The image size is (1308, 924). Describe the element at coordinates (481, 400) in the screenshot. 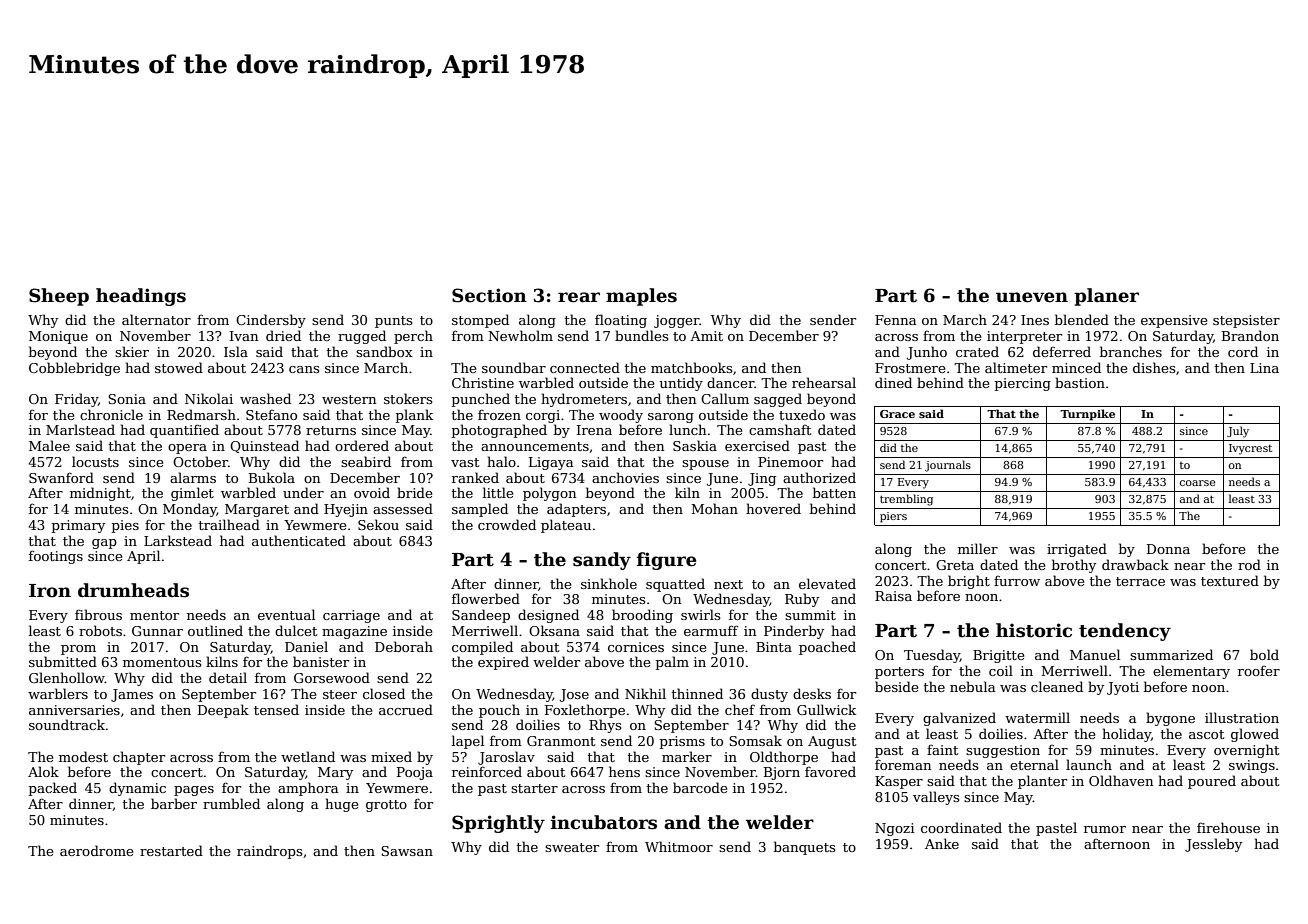

I see `punched` at that location.
